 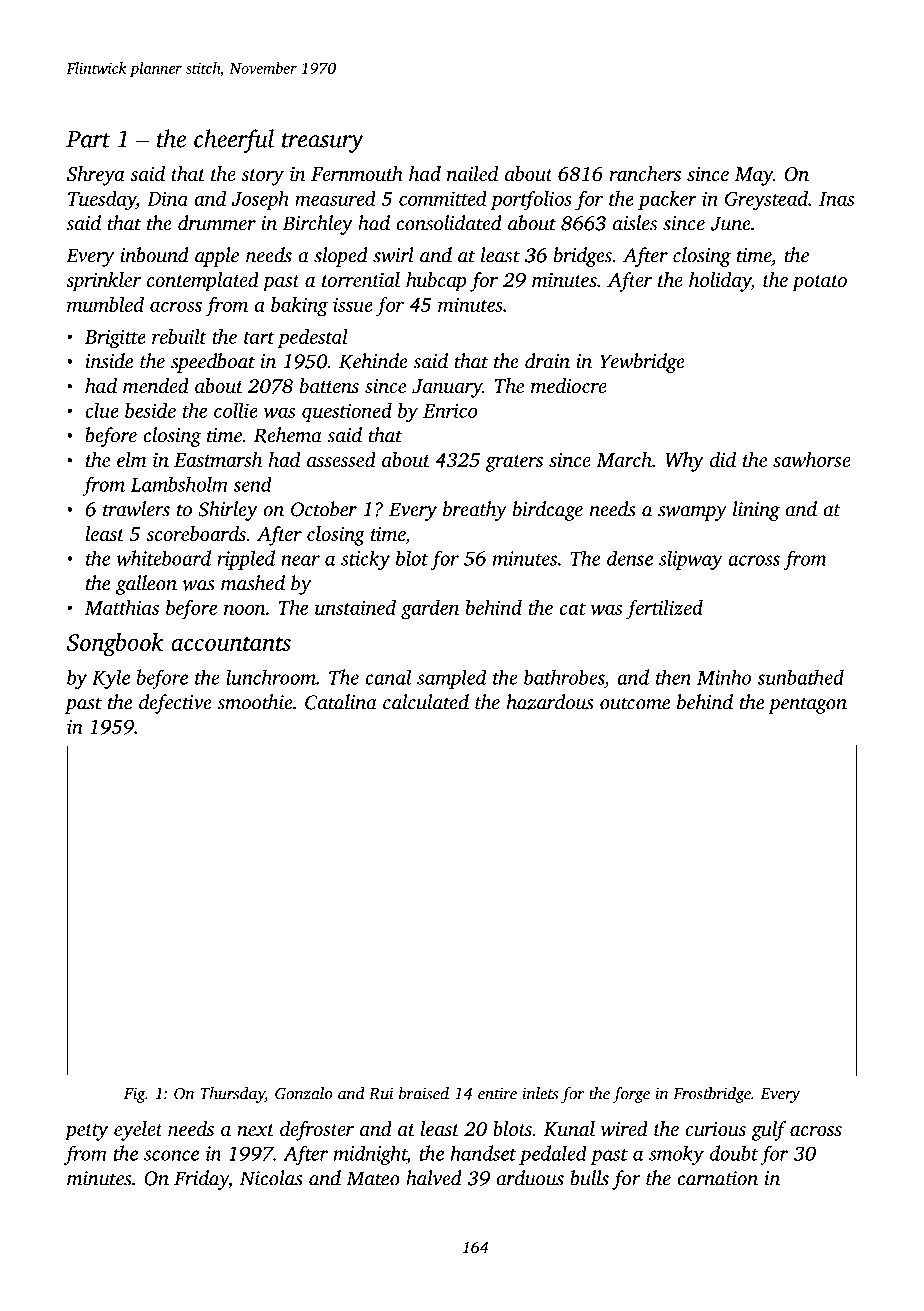 I want to click on arduous, so click(x=530, y=1178).
